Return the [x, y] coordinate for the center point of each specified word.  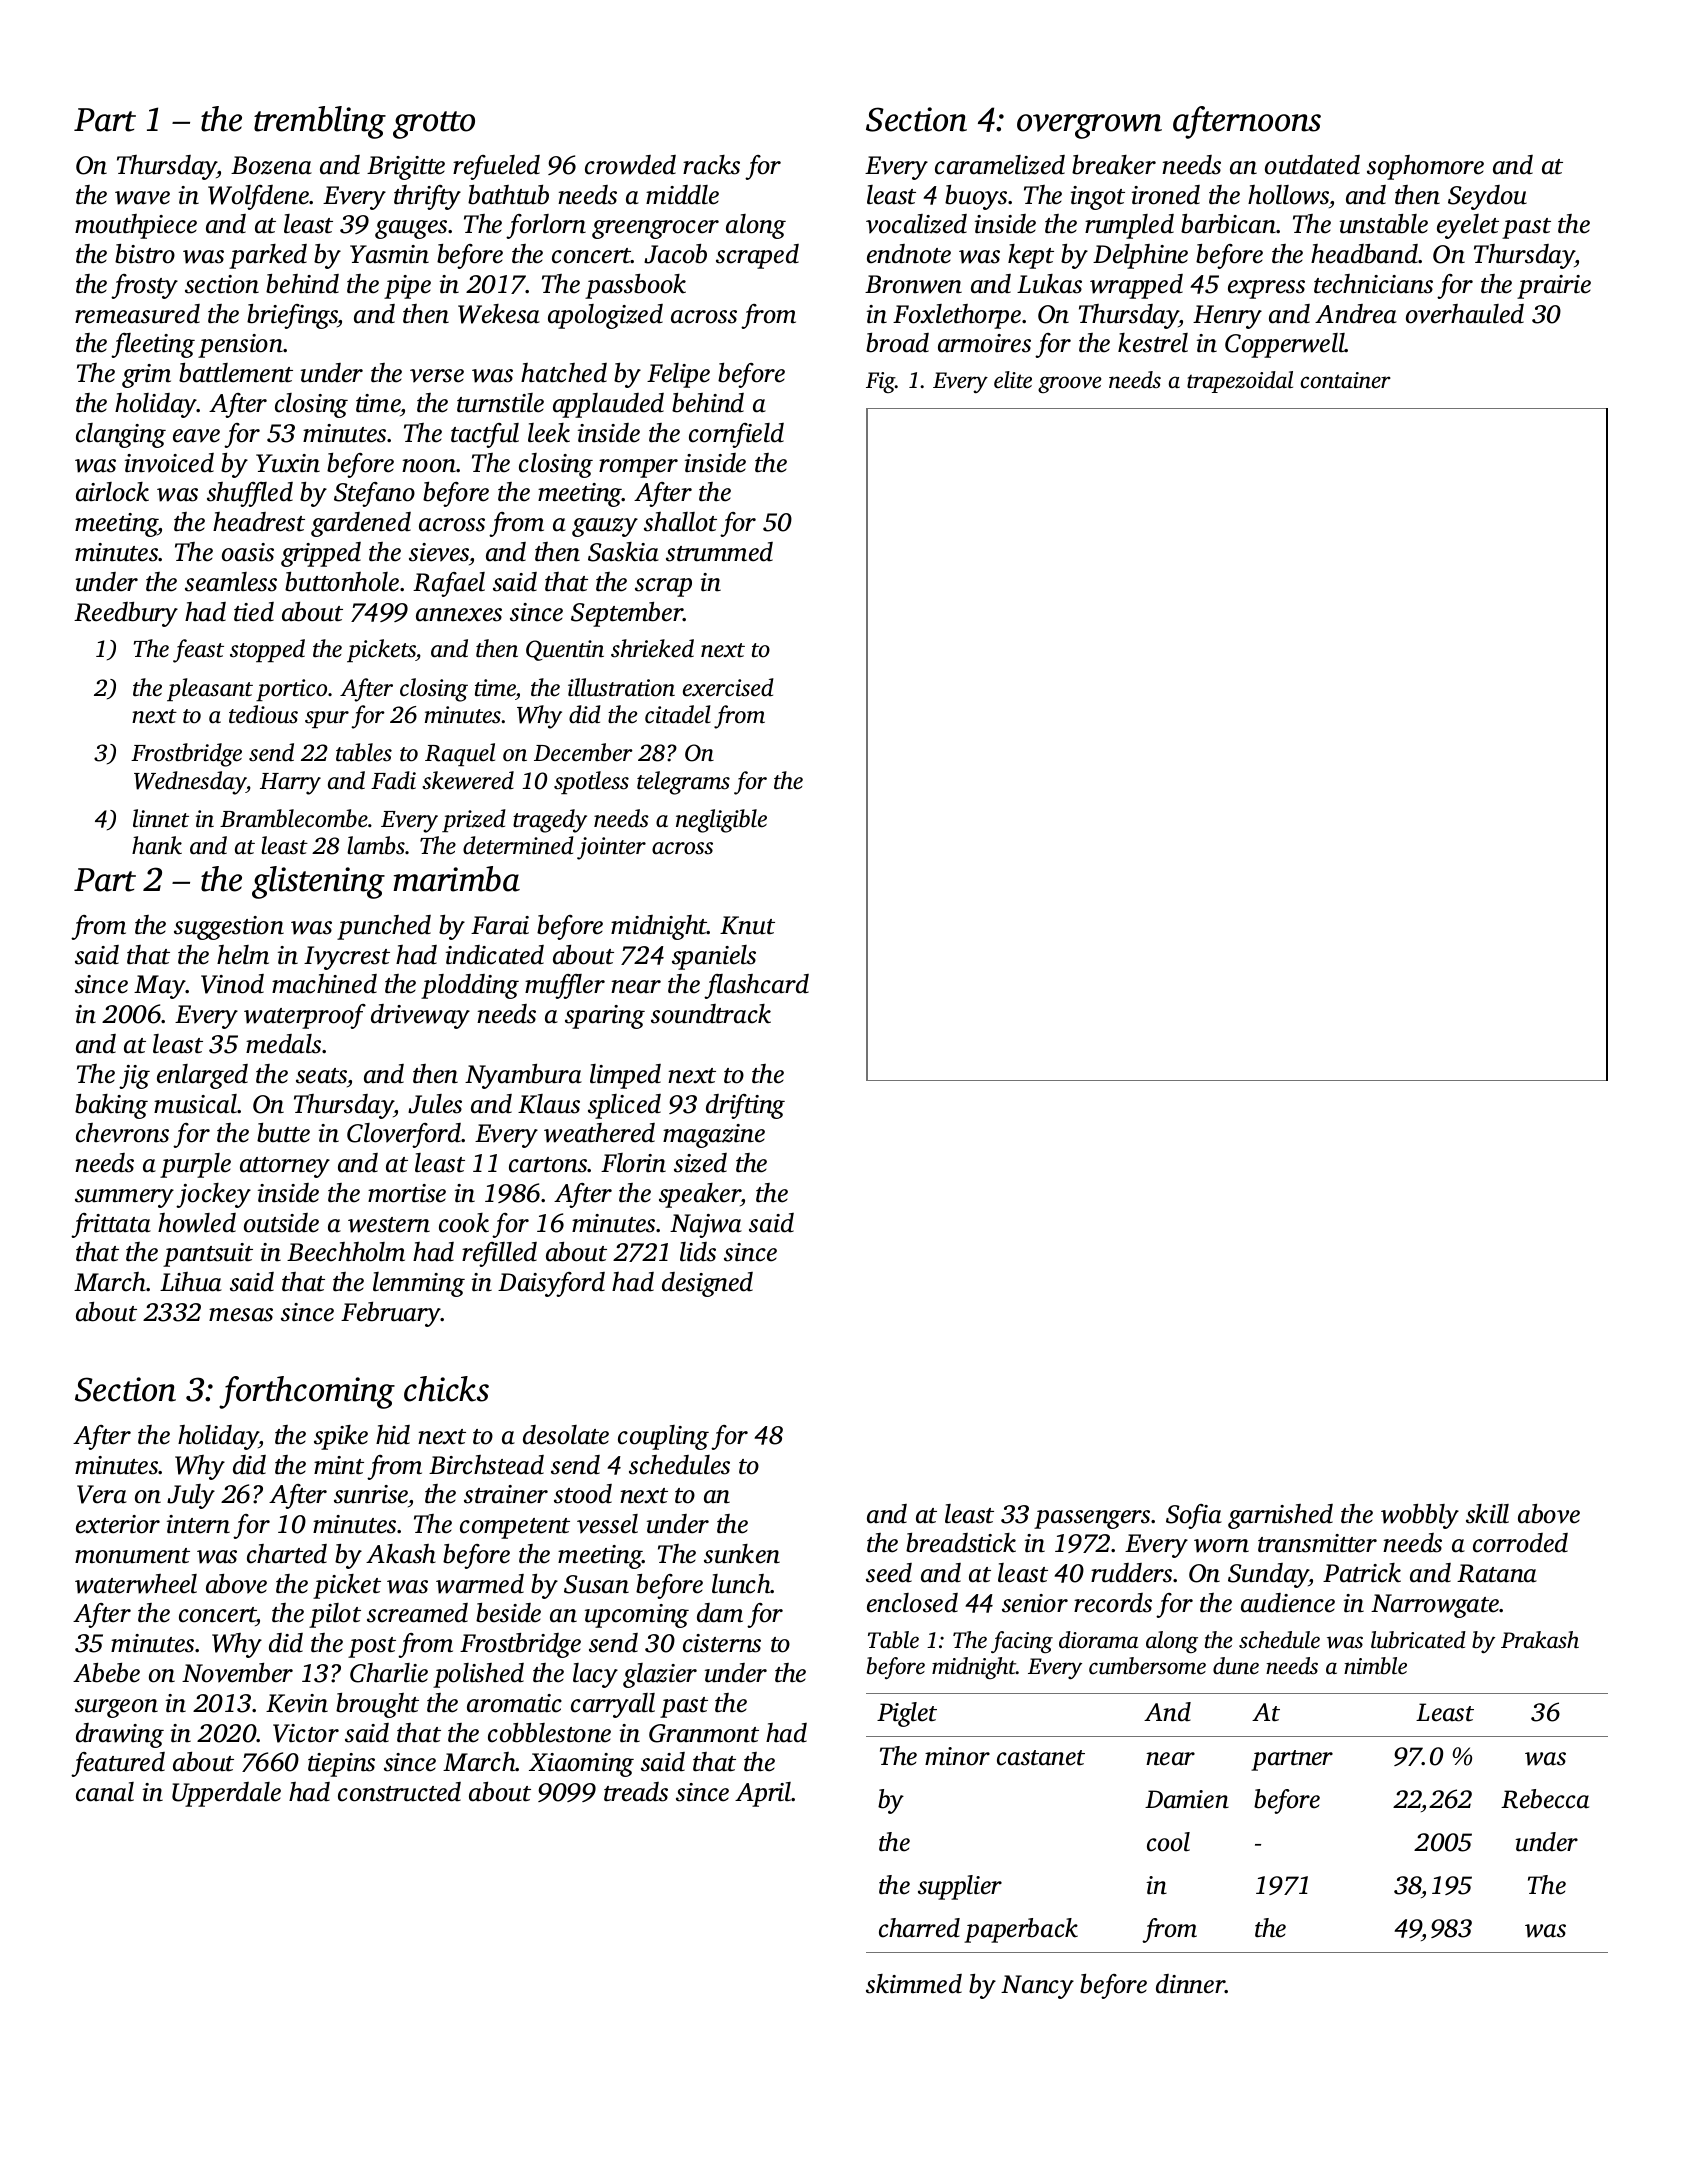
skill [1487, 1514]
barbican [1229, 224]
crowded [630, 165]
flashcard [756, 986]
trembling [320, 122]
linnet [161, 818]
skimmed [914, 1984]
